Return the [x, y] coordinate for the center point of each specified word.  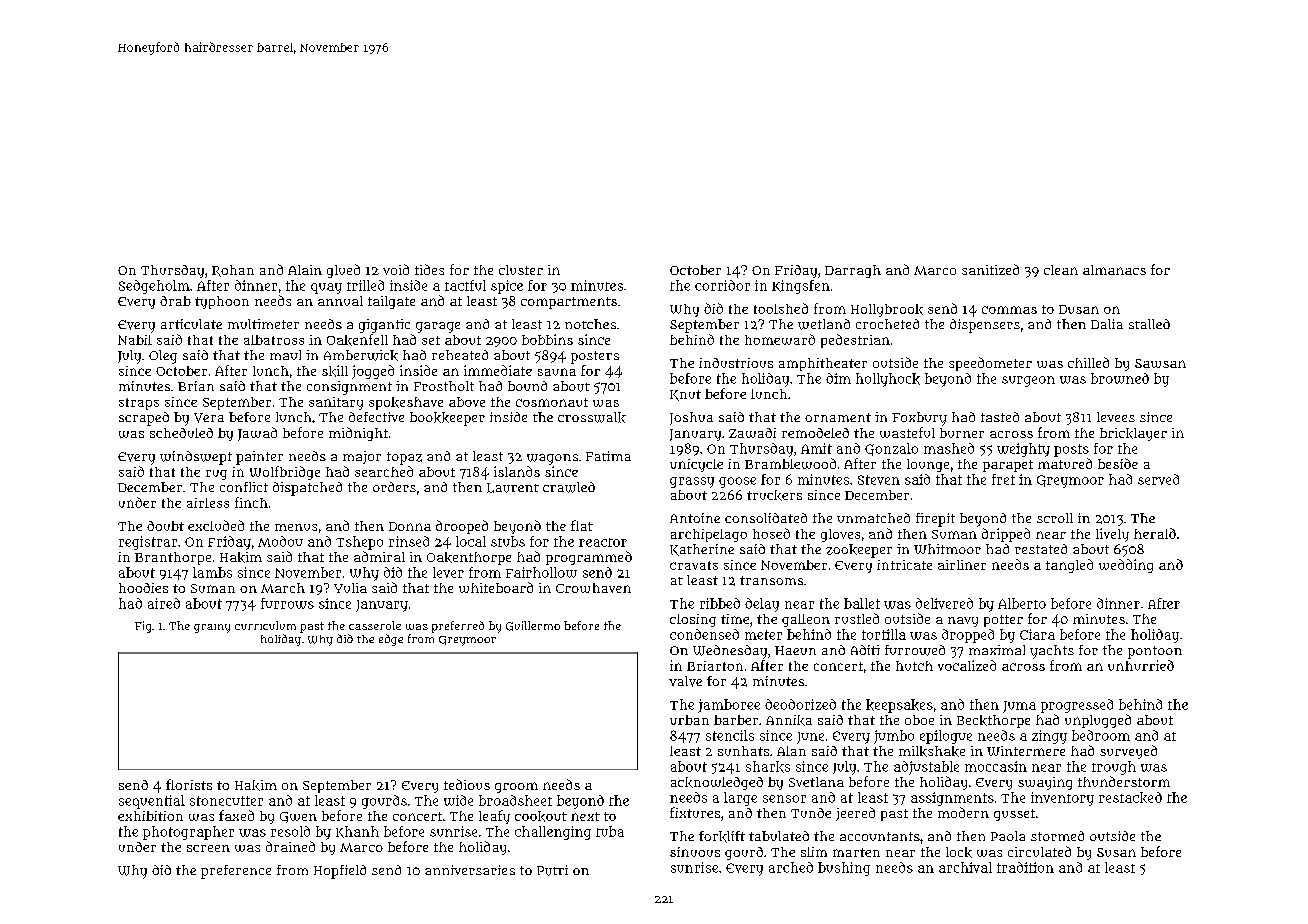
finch [251, 502]
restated [1041, 549]
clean [1061, 270]
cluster [521, 270]
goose [737, 482]
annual [340, 301]
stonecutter [226, 801]
